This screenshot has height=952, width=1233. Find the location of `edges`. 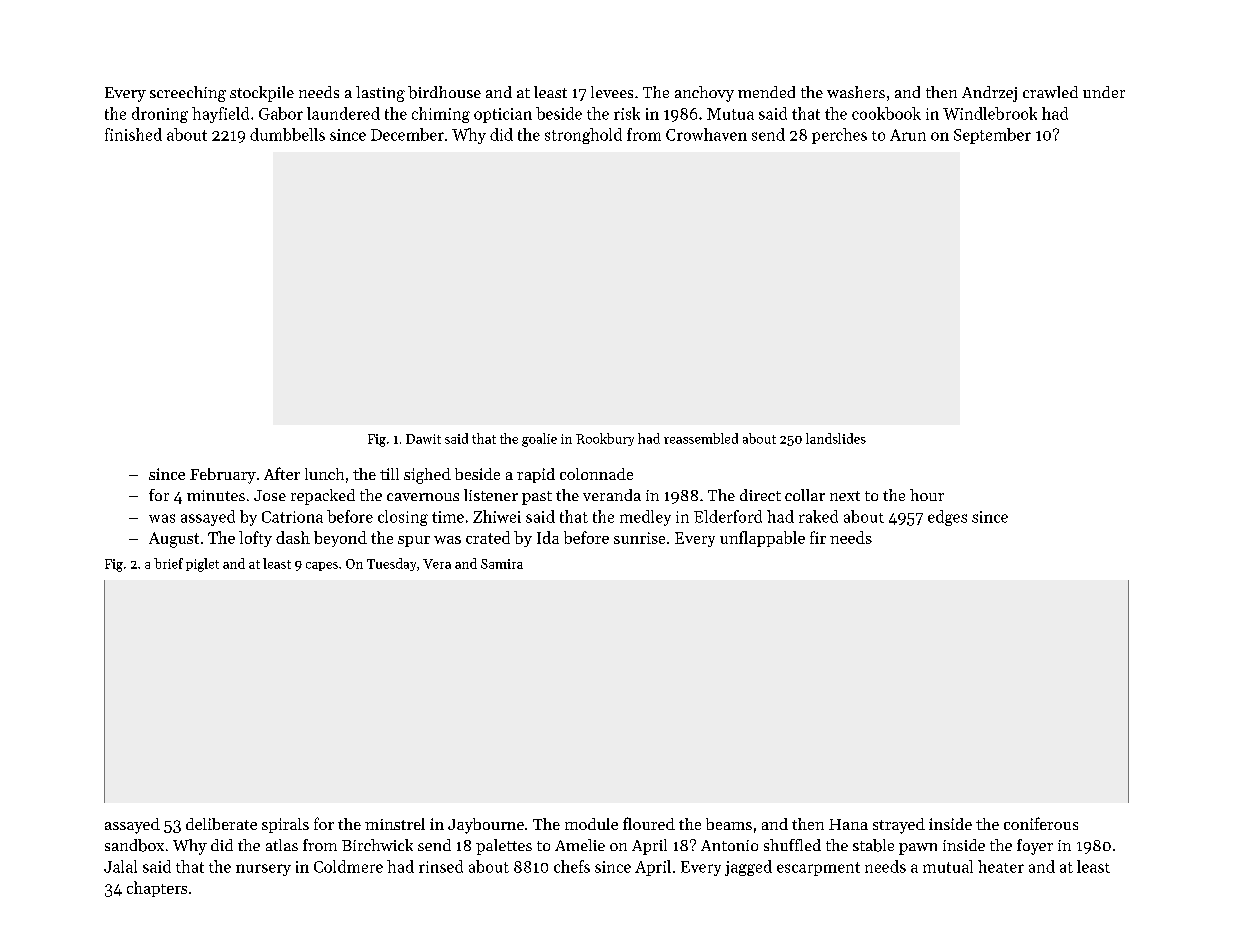

edges is located at coordinates (947, 518).
